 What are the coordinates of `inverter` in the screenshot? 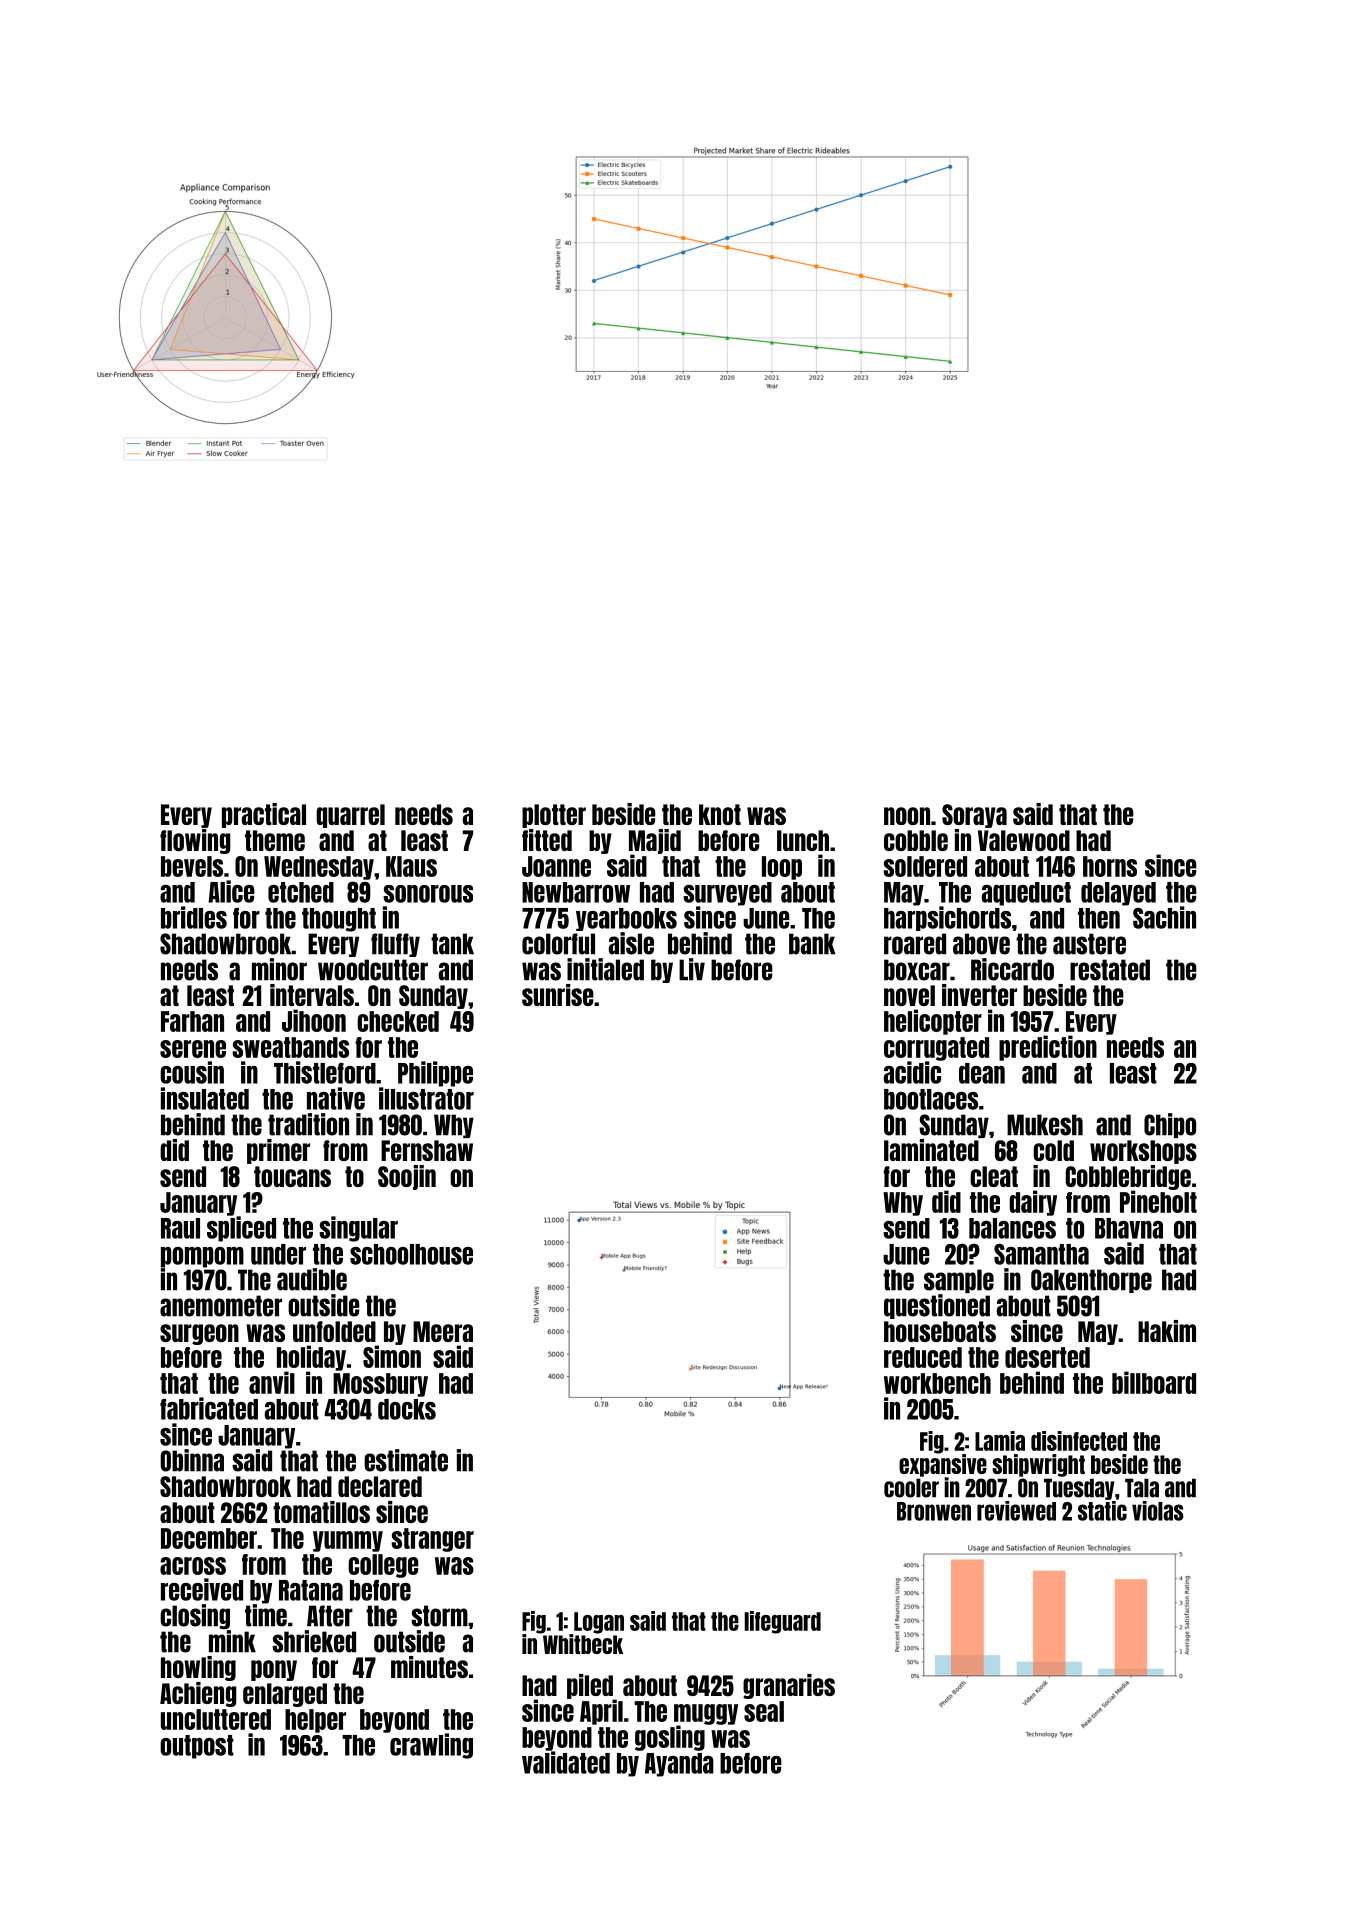 It's located at (979, 995).
